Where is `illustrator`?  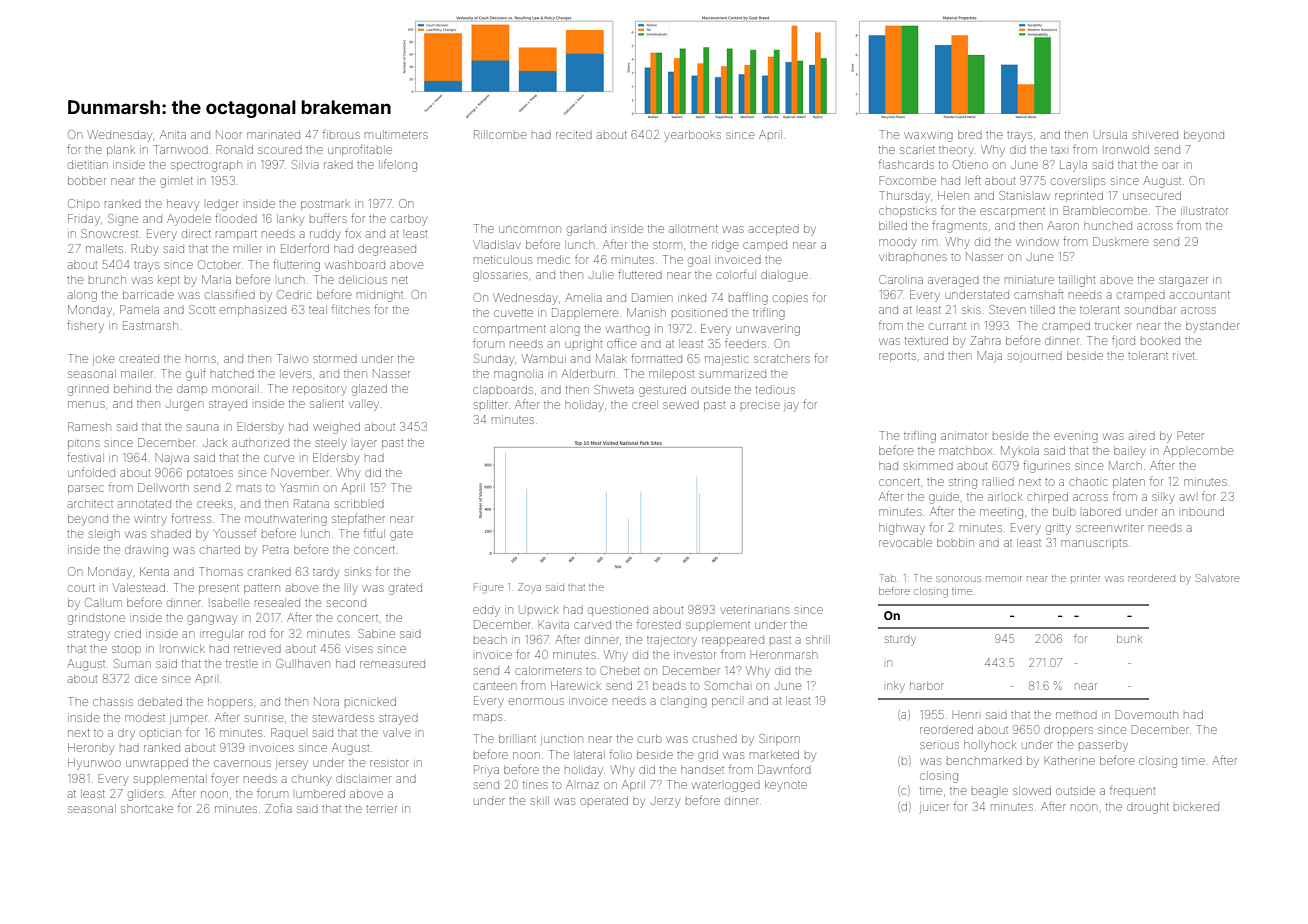 illustrator is located at coordinates (1204, 210).
